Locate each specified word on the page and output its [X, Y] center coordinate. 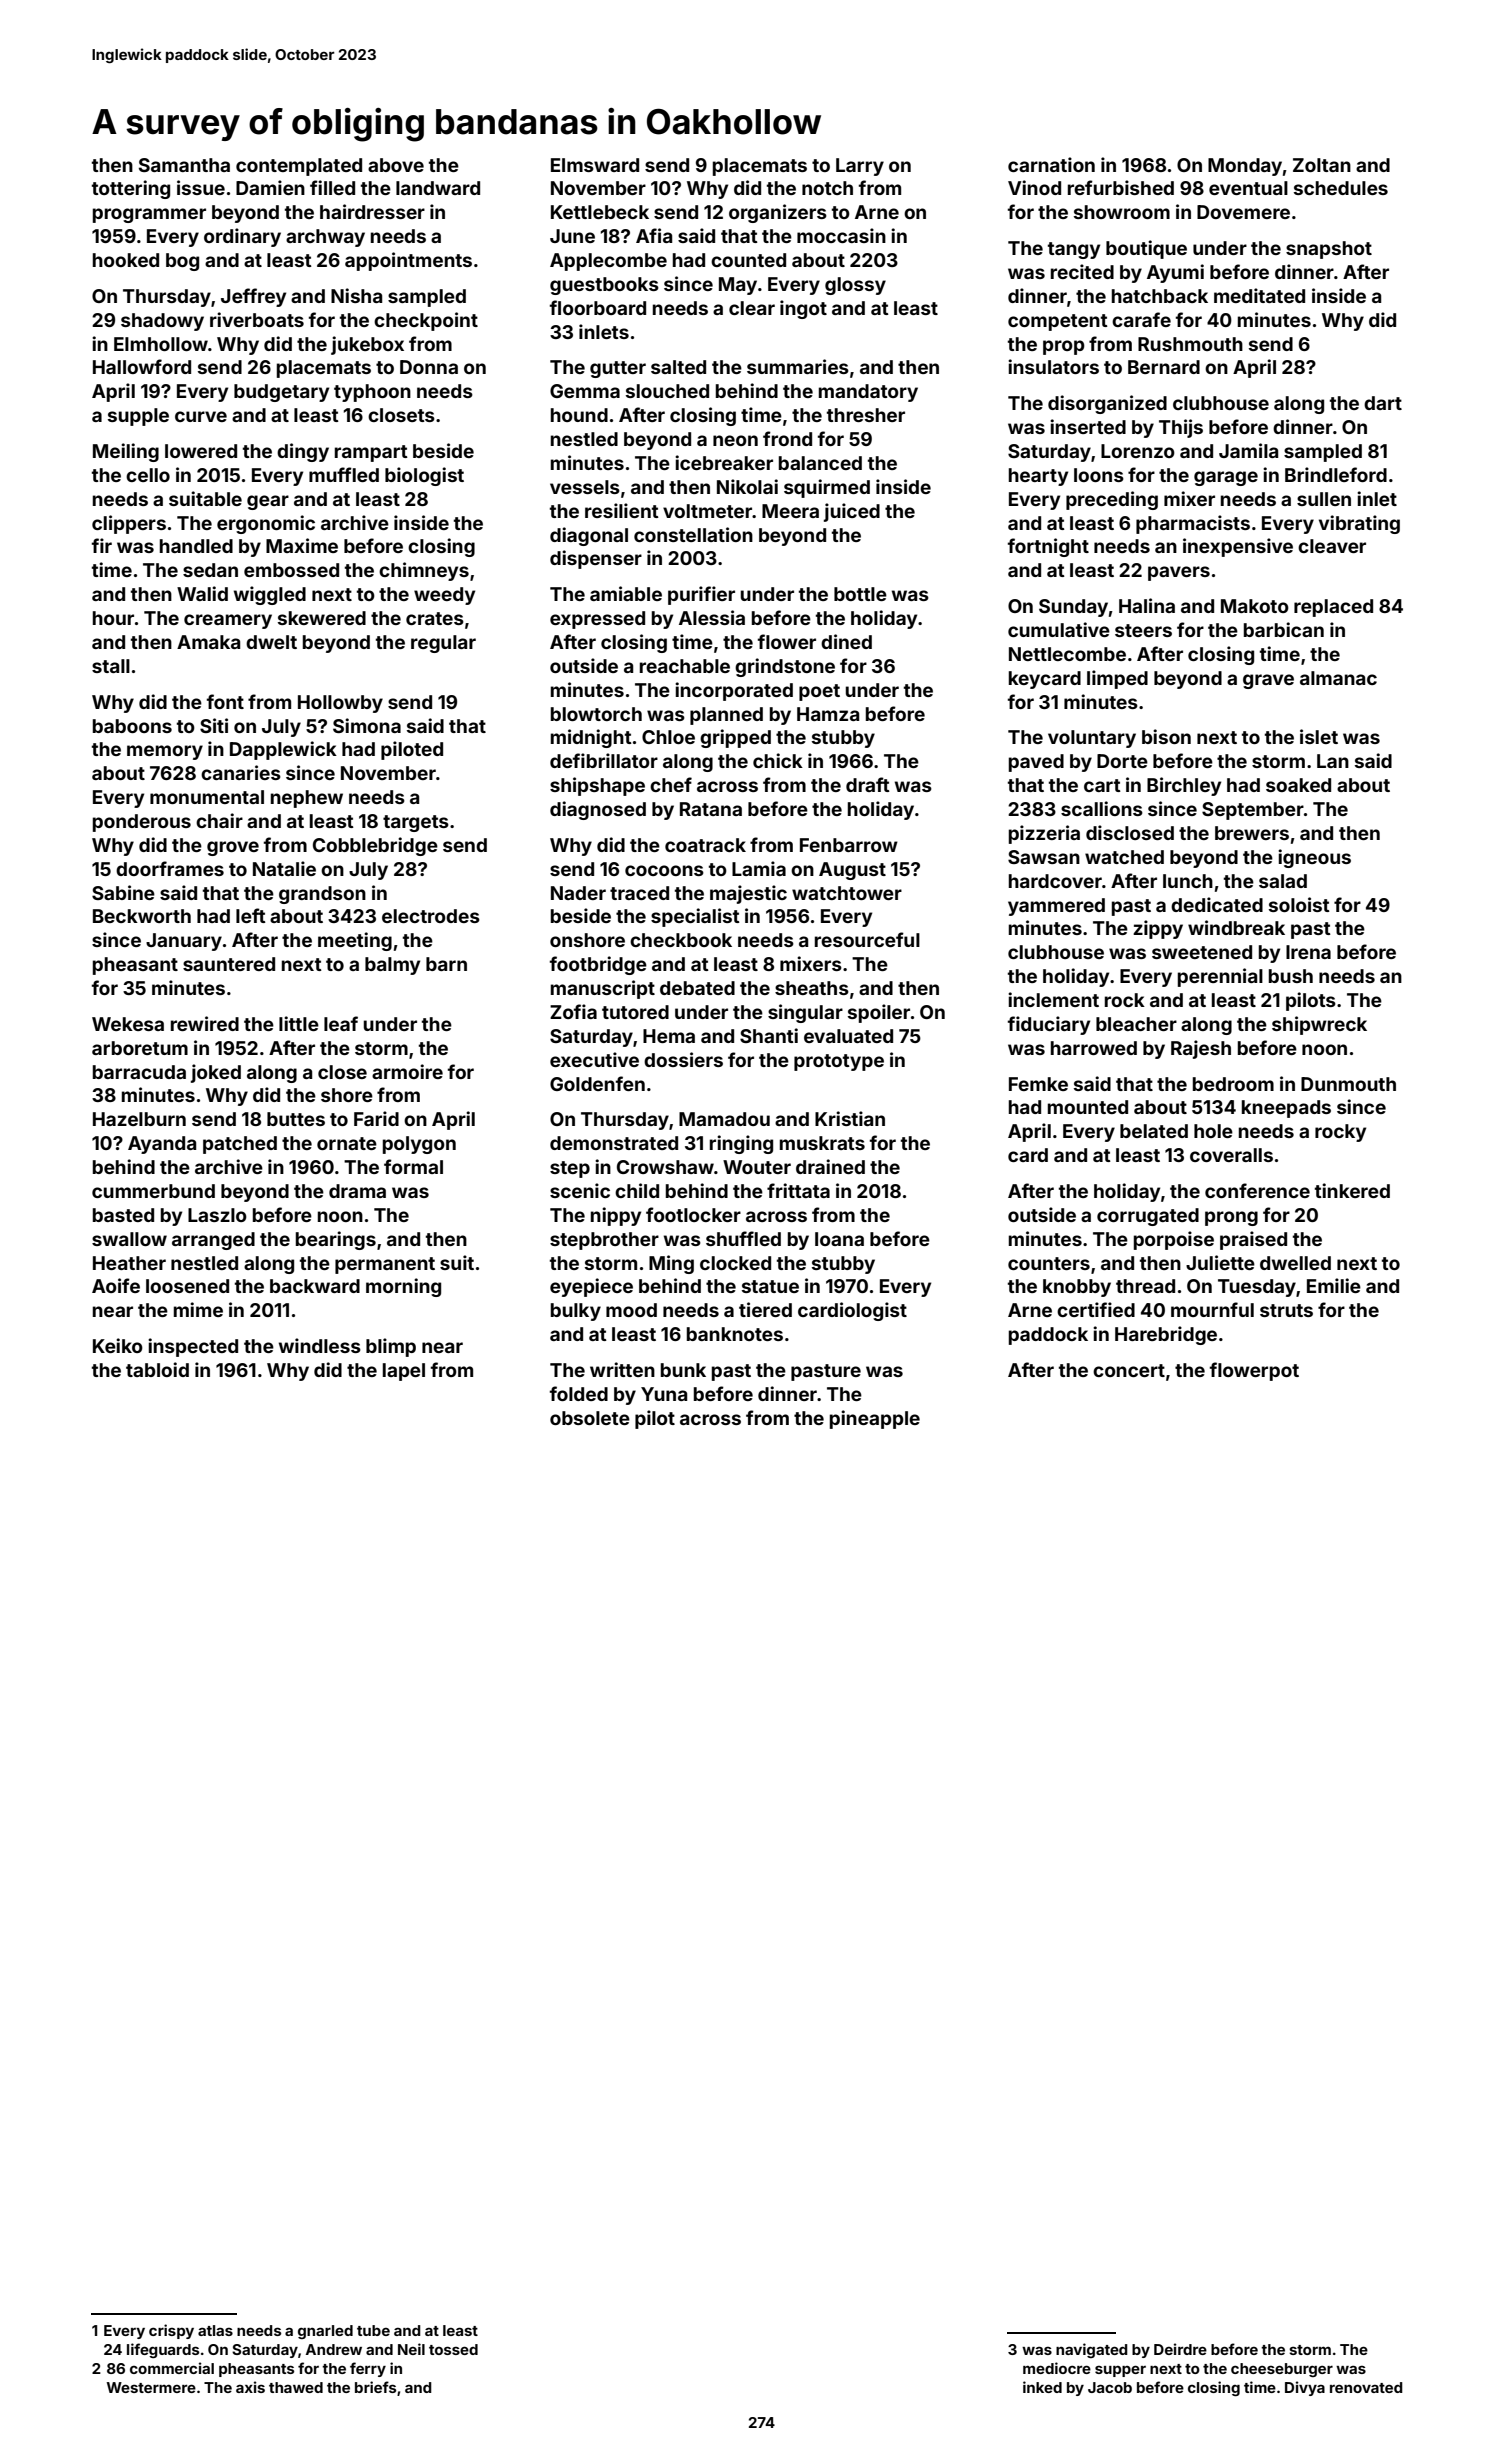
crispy [171, 2331]
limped [1117, 679]
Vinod [1034, 187]
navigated [1092, 2350]
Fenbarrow [849, 845]
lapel [404, 1372]
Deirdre [1180, 2349]
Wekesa [128, 1024]
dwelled [1295, 1263]
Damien [270, 187]
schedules [1341, 188]
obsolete [590, 1418]
